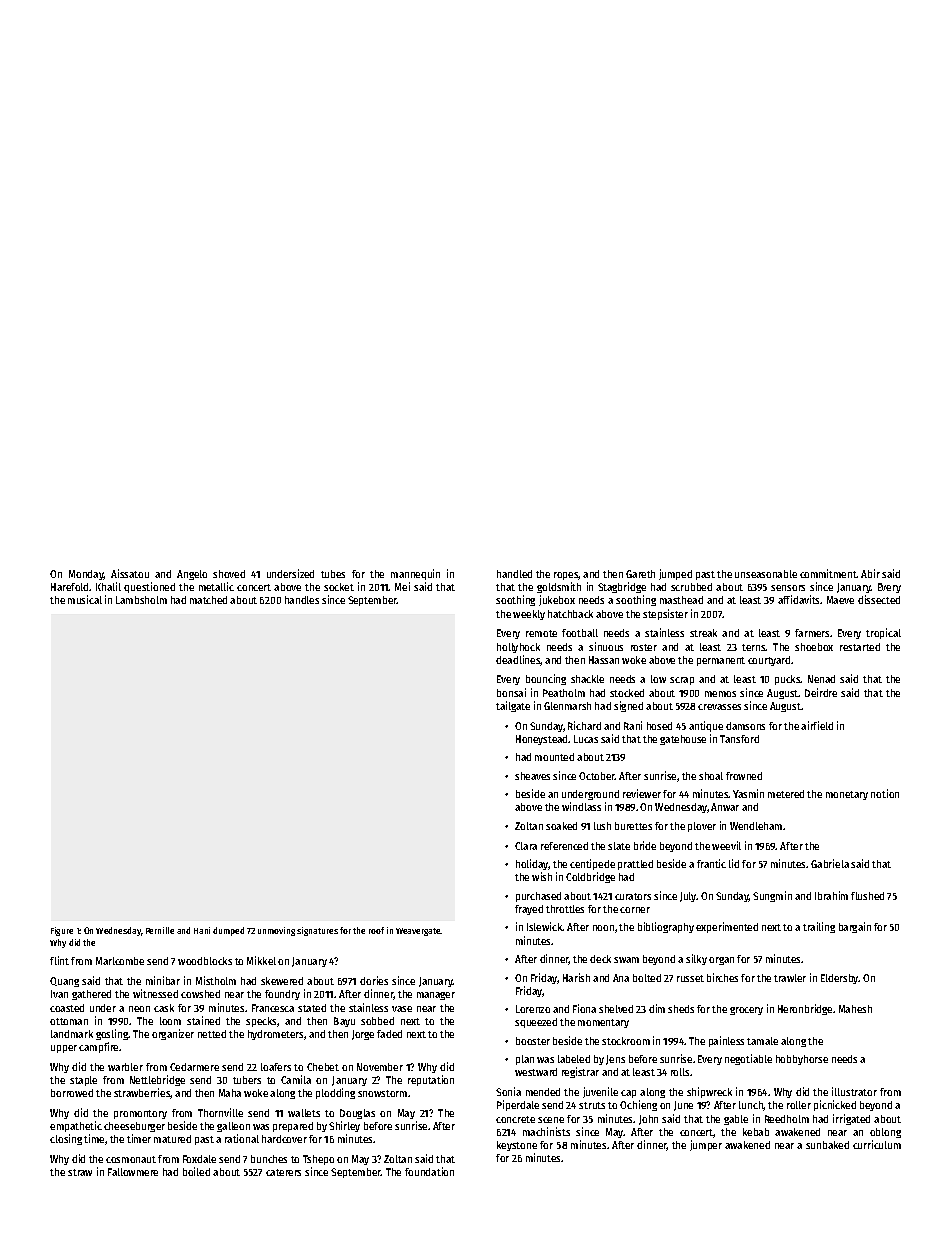 The image size is (952, 1233). I want to click on bibliography, so click(666, 927).
